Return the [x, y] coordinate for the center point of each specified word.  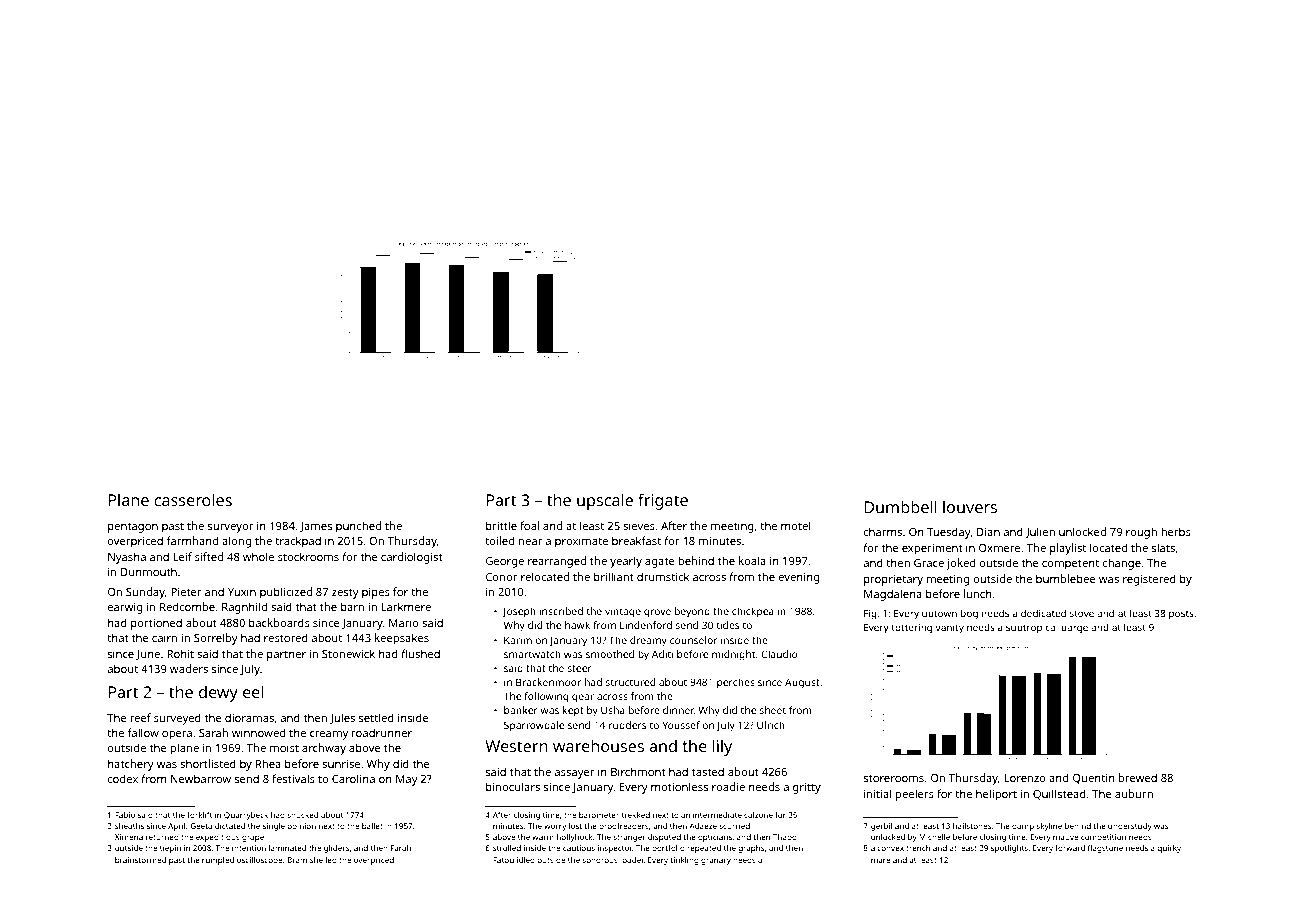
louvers [970, 507]
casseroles [193, 499]
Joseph [519, 612]
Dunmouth [149, 571]
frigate [663, 501]
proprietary [893, 580]
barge [1074, 628]
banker [521, 710]
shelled [323, 860]
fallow [143, 732]
